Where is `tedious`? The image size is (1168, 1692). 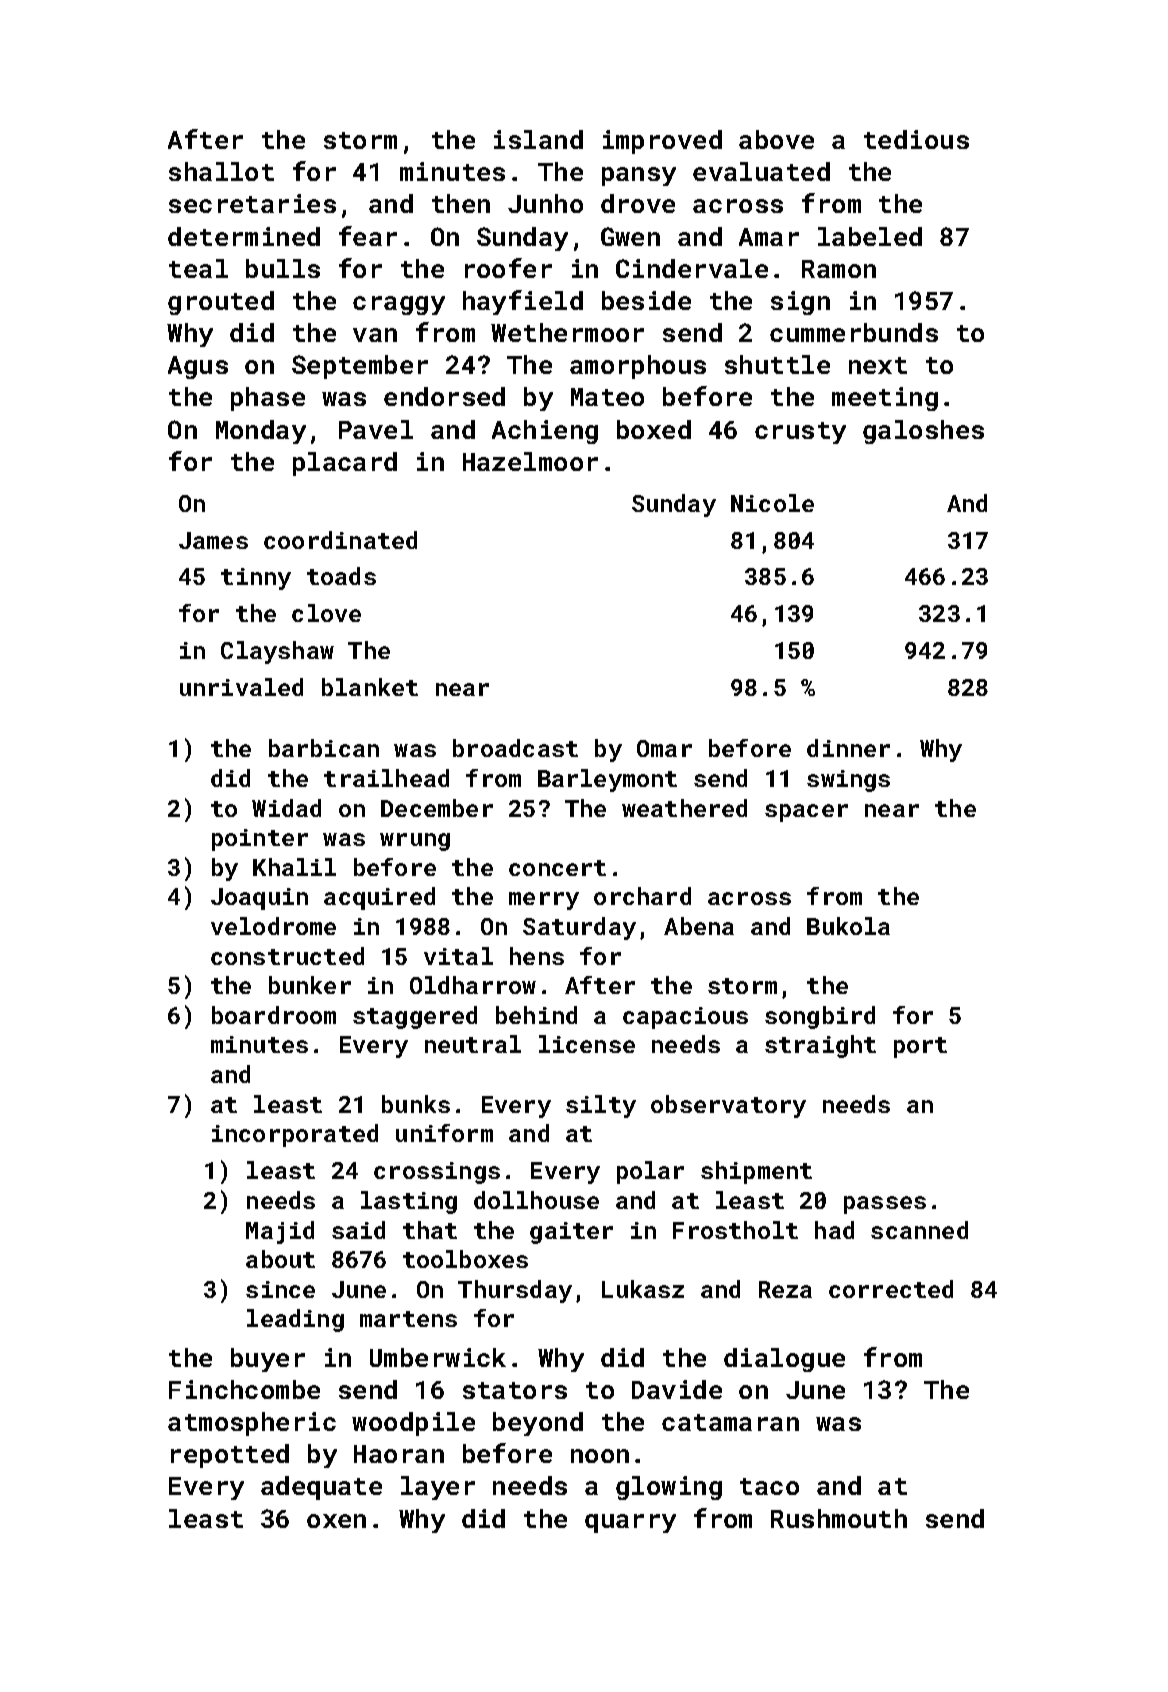
tedious is located at coordinates (916, 139).
